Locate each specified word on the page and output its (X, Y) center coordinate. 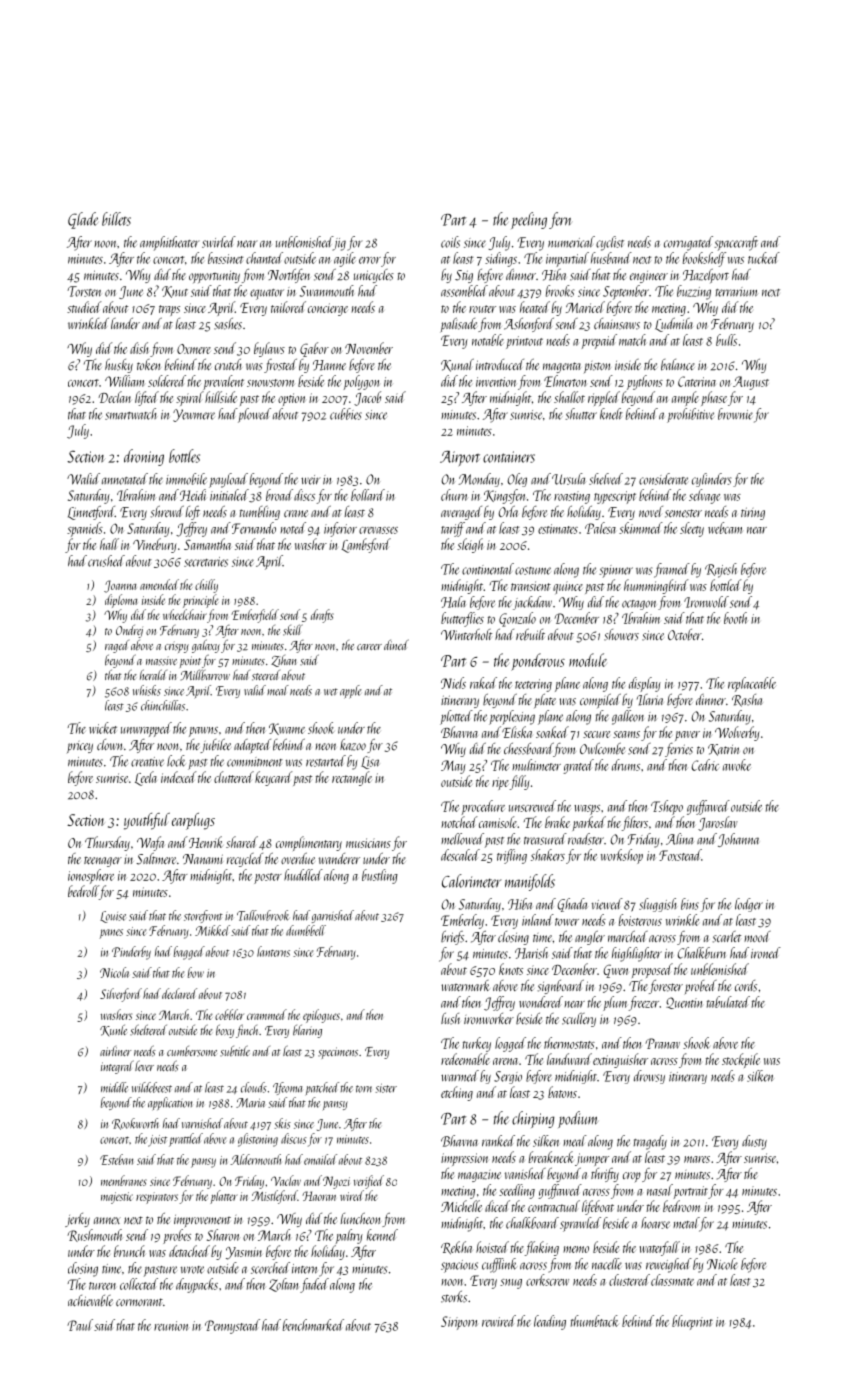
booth (736, 618)
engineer (649, 277)
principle (201, 601)
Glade (83, 220)
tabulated (728, 1002)
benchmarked (313, 1325)
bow (196, 972)
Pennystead (232, 1326)
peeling (529, 220)
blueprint (692, 1322)
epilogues (321, 1016)
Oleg (517, 480)
